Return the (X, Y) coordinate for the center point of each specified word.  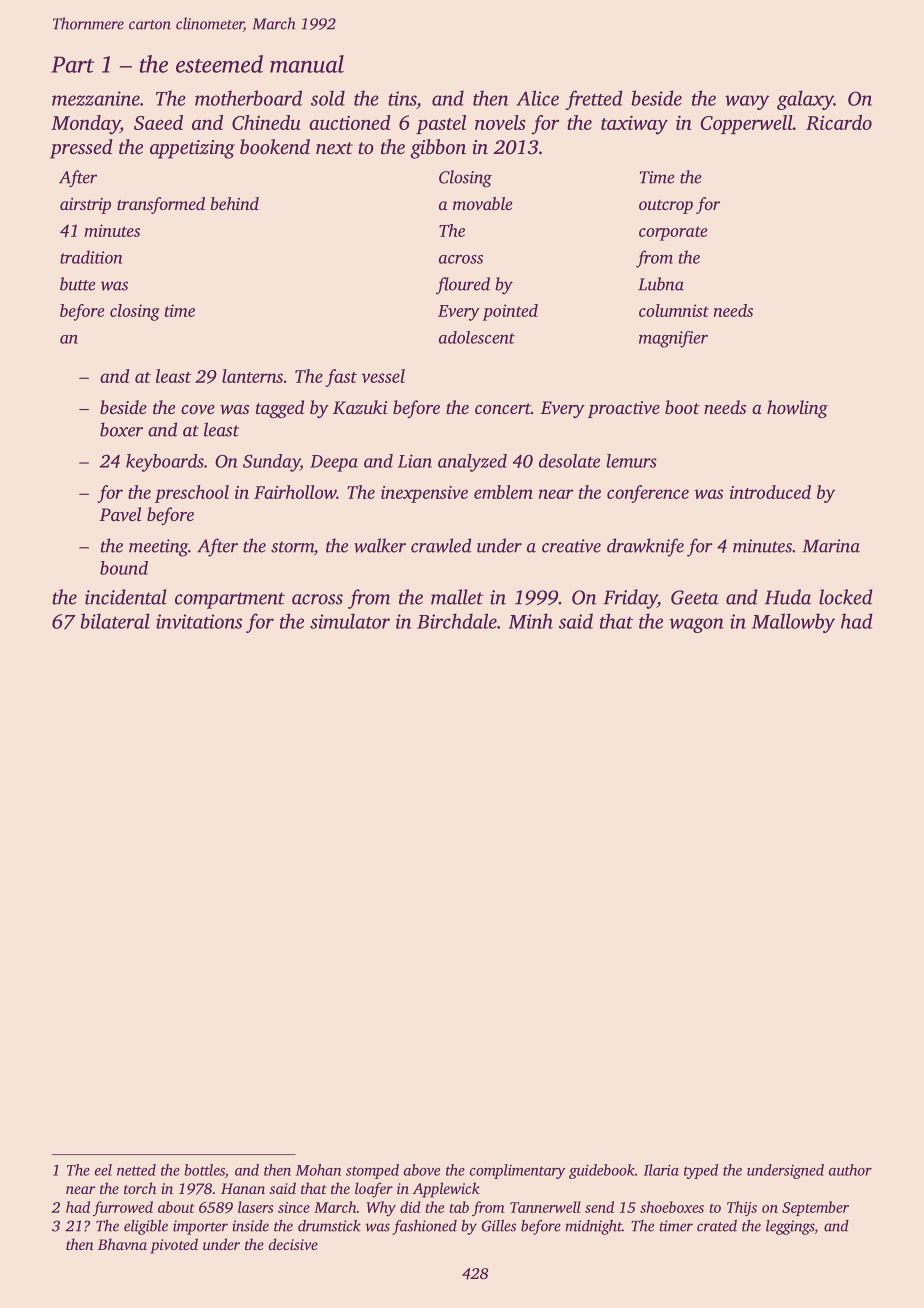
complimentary (517, 1171)
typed (701, 1171)
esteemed (219, 64)
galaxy (805, 100)
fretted (594, 100)
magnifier (673, 339)
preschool (192, 494)
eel (103, 1170)
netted (136, 1170)
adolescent (477, 337)
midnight (593, 1227)
